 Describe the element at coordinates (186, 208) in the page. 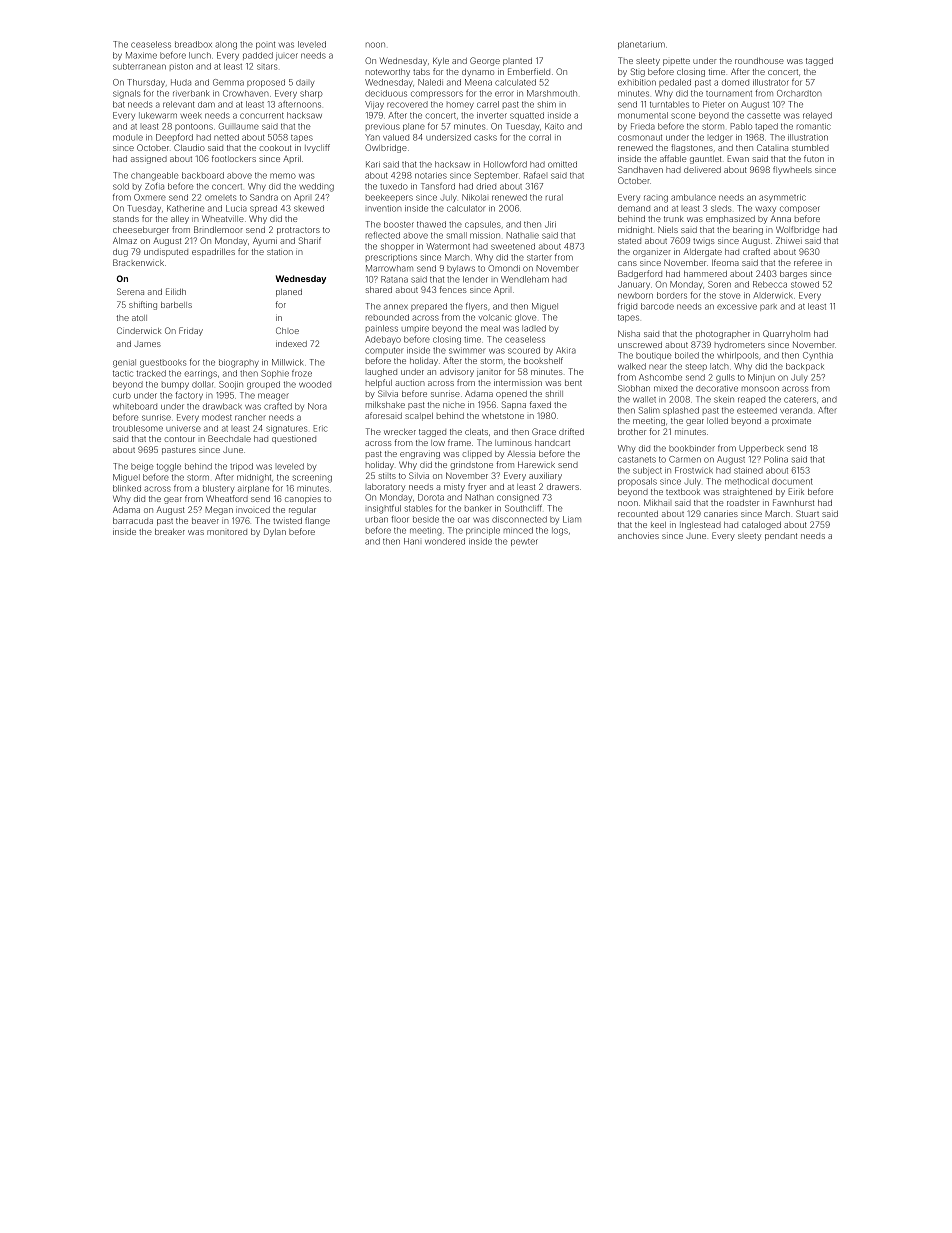

I see `Katherine` at that location.
